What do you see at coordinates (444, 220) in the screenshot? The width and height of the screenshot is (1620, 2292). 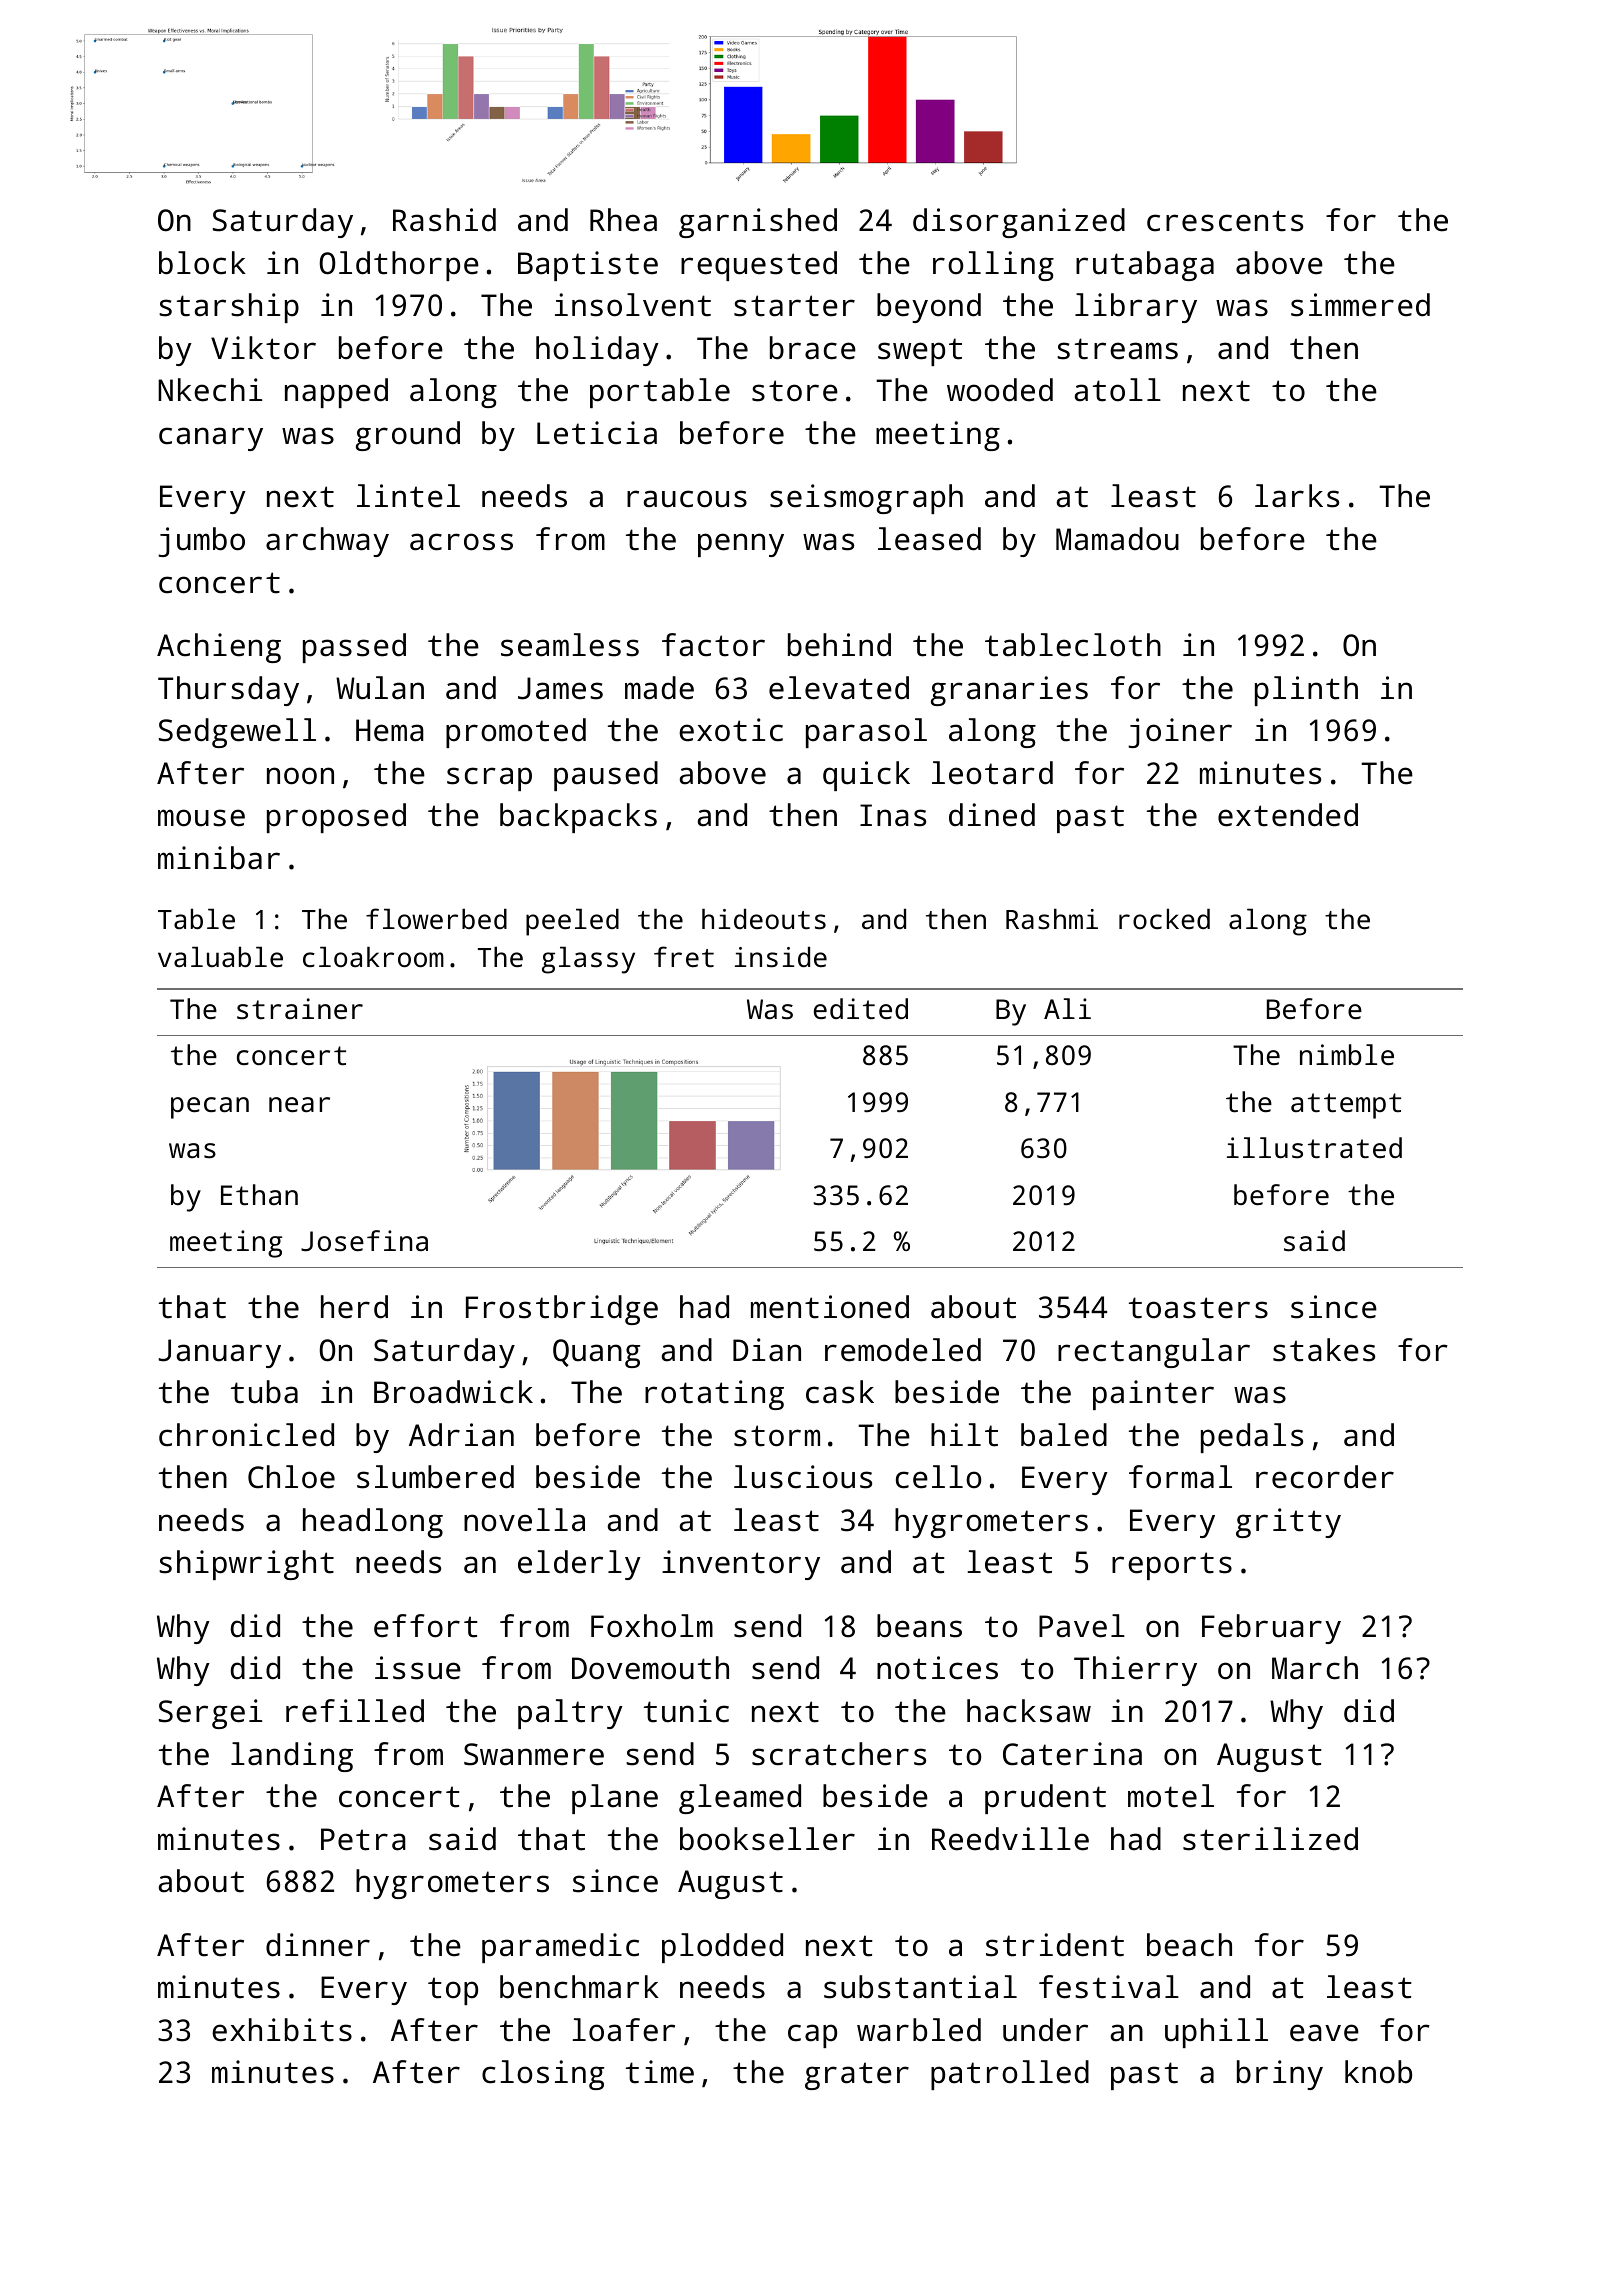 I see `Rashid` at bounding box center [444, 220].
